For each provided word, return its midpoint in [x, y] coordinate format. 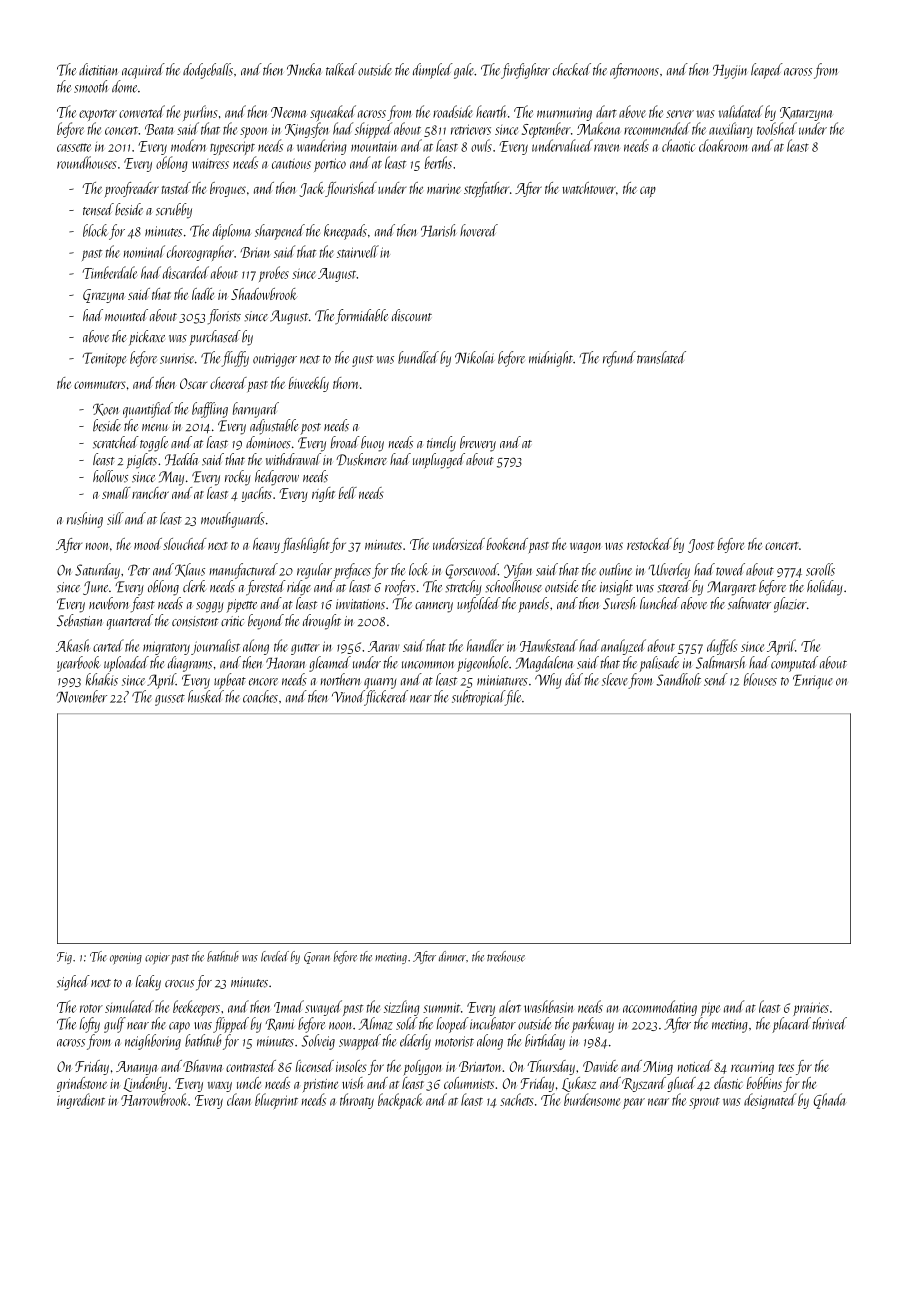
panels [533, 605]
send [716, 679]
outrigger [275, 360]
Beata [159, 129]
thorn [345, 383]
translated [661, 357]
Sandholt [679, 679]
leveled [275, 956]
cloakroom [723, 145]
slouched [184, 544]
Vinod [348, 696]
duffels [722, 647]
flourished [351, 189]
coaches [260, 696]
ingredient [81, 1101]
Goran [317, 958]
